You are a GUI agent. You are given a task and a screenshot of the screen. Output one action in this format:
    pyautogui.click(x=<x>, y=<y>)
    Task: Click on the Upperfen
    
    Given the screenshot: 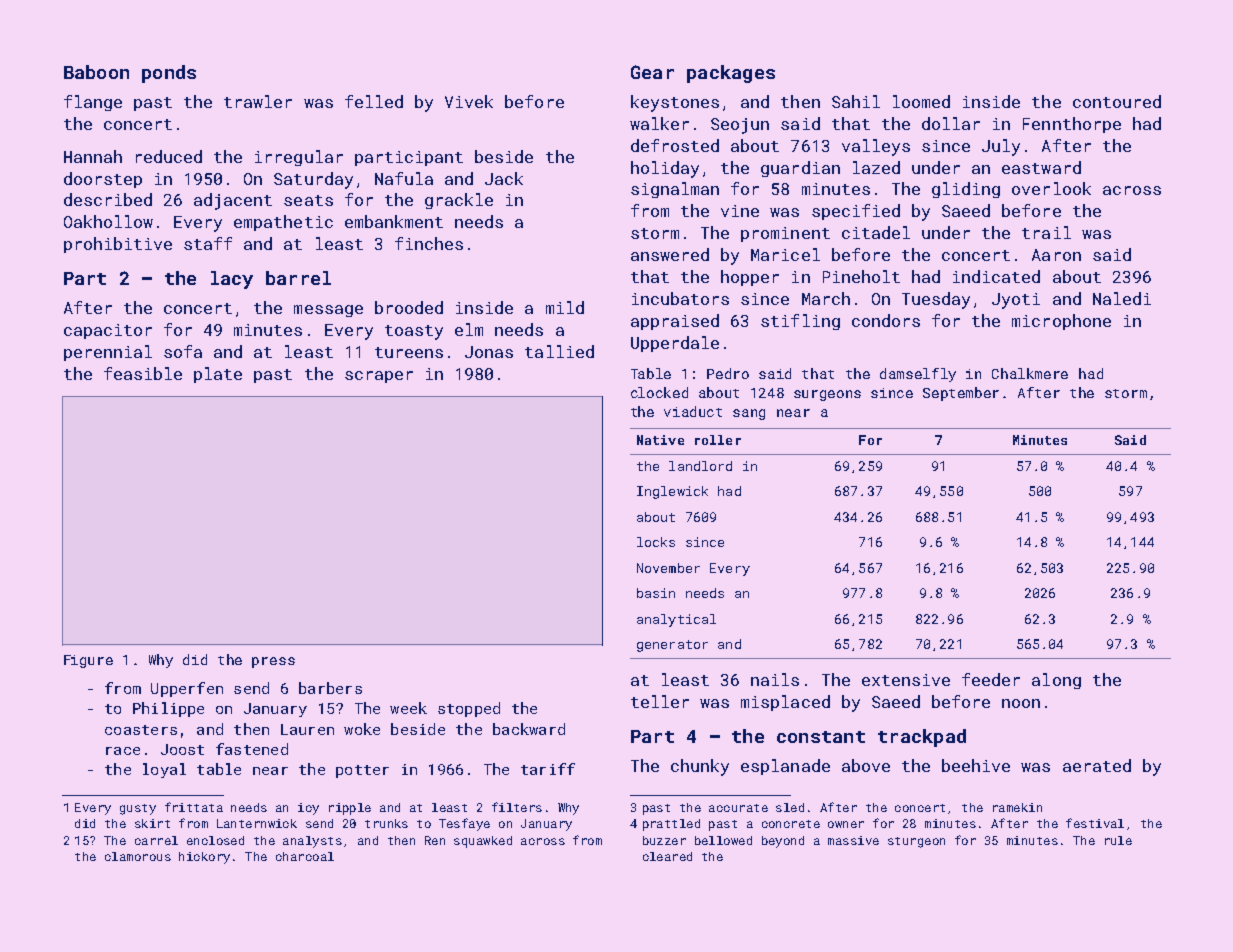 What is the action you would take?
    pyautogui.click(x=187, y=689)
